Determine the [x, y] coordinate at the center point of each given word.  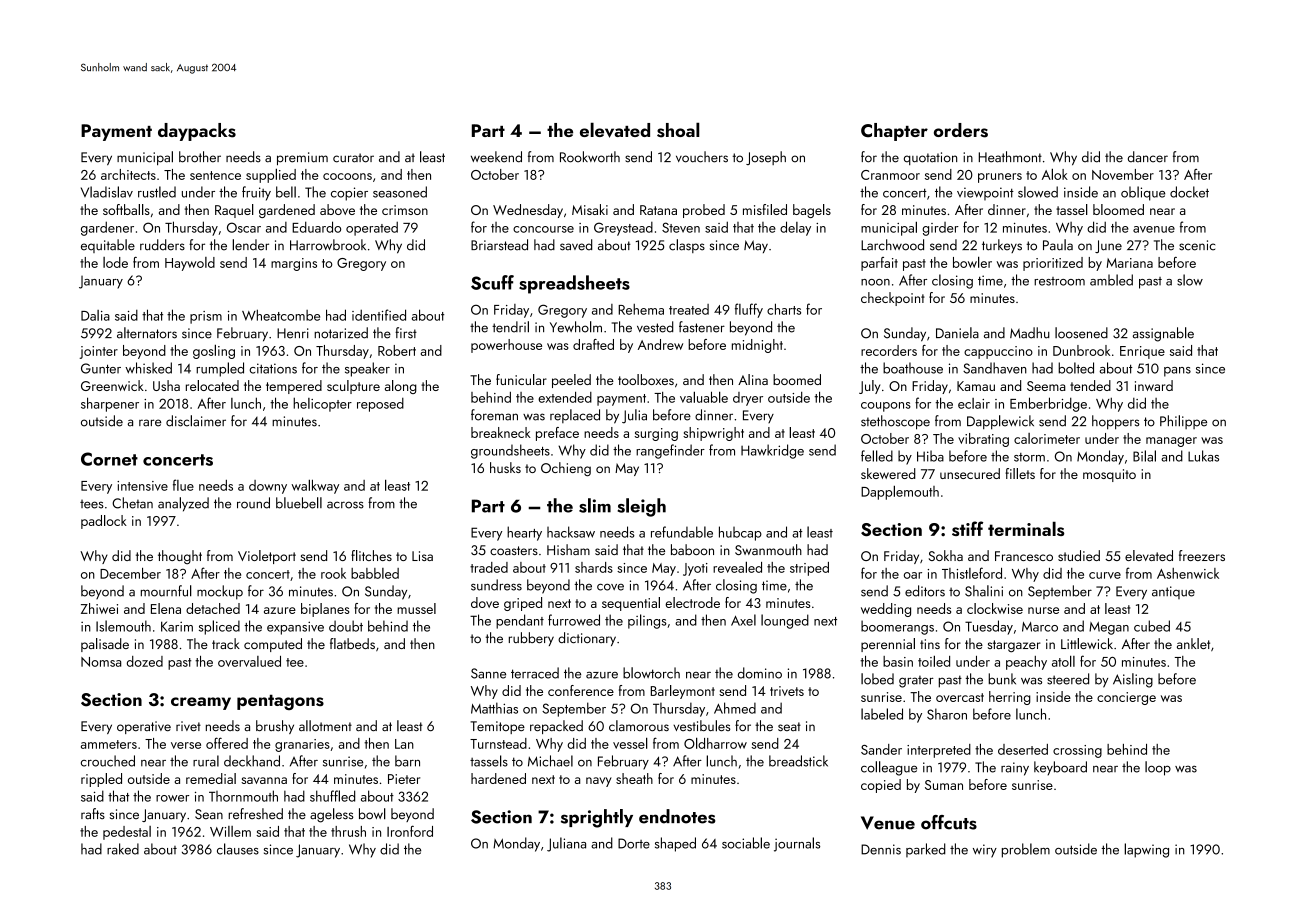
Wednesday [528, 211]
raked [123, 849]
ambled [1111, 280]
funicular [521, 379]
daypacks [197, 132]
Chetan [132, 503]
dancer [1148, 157]
